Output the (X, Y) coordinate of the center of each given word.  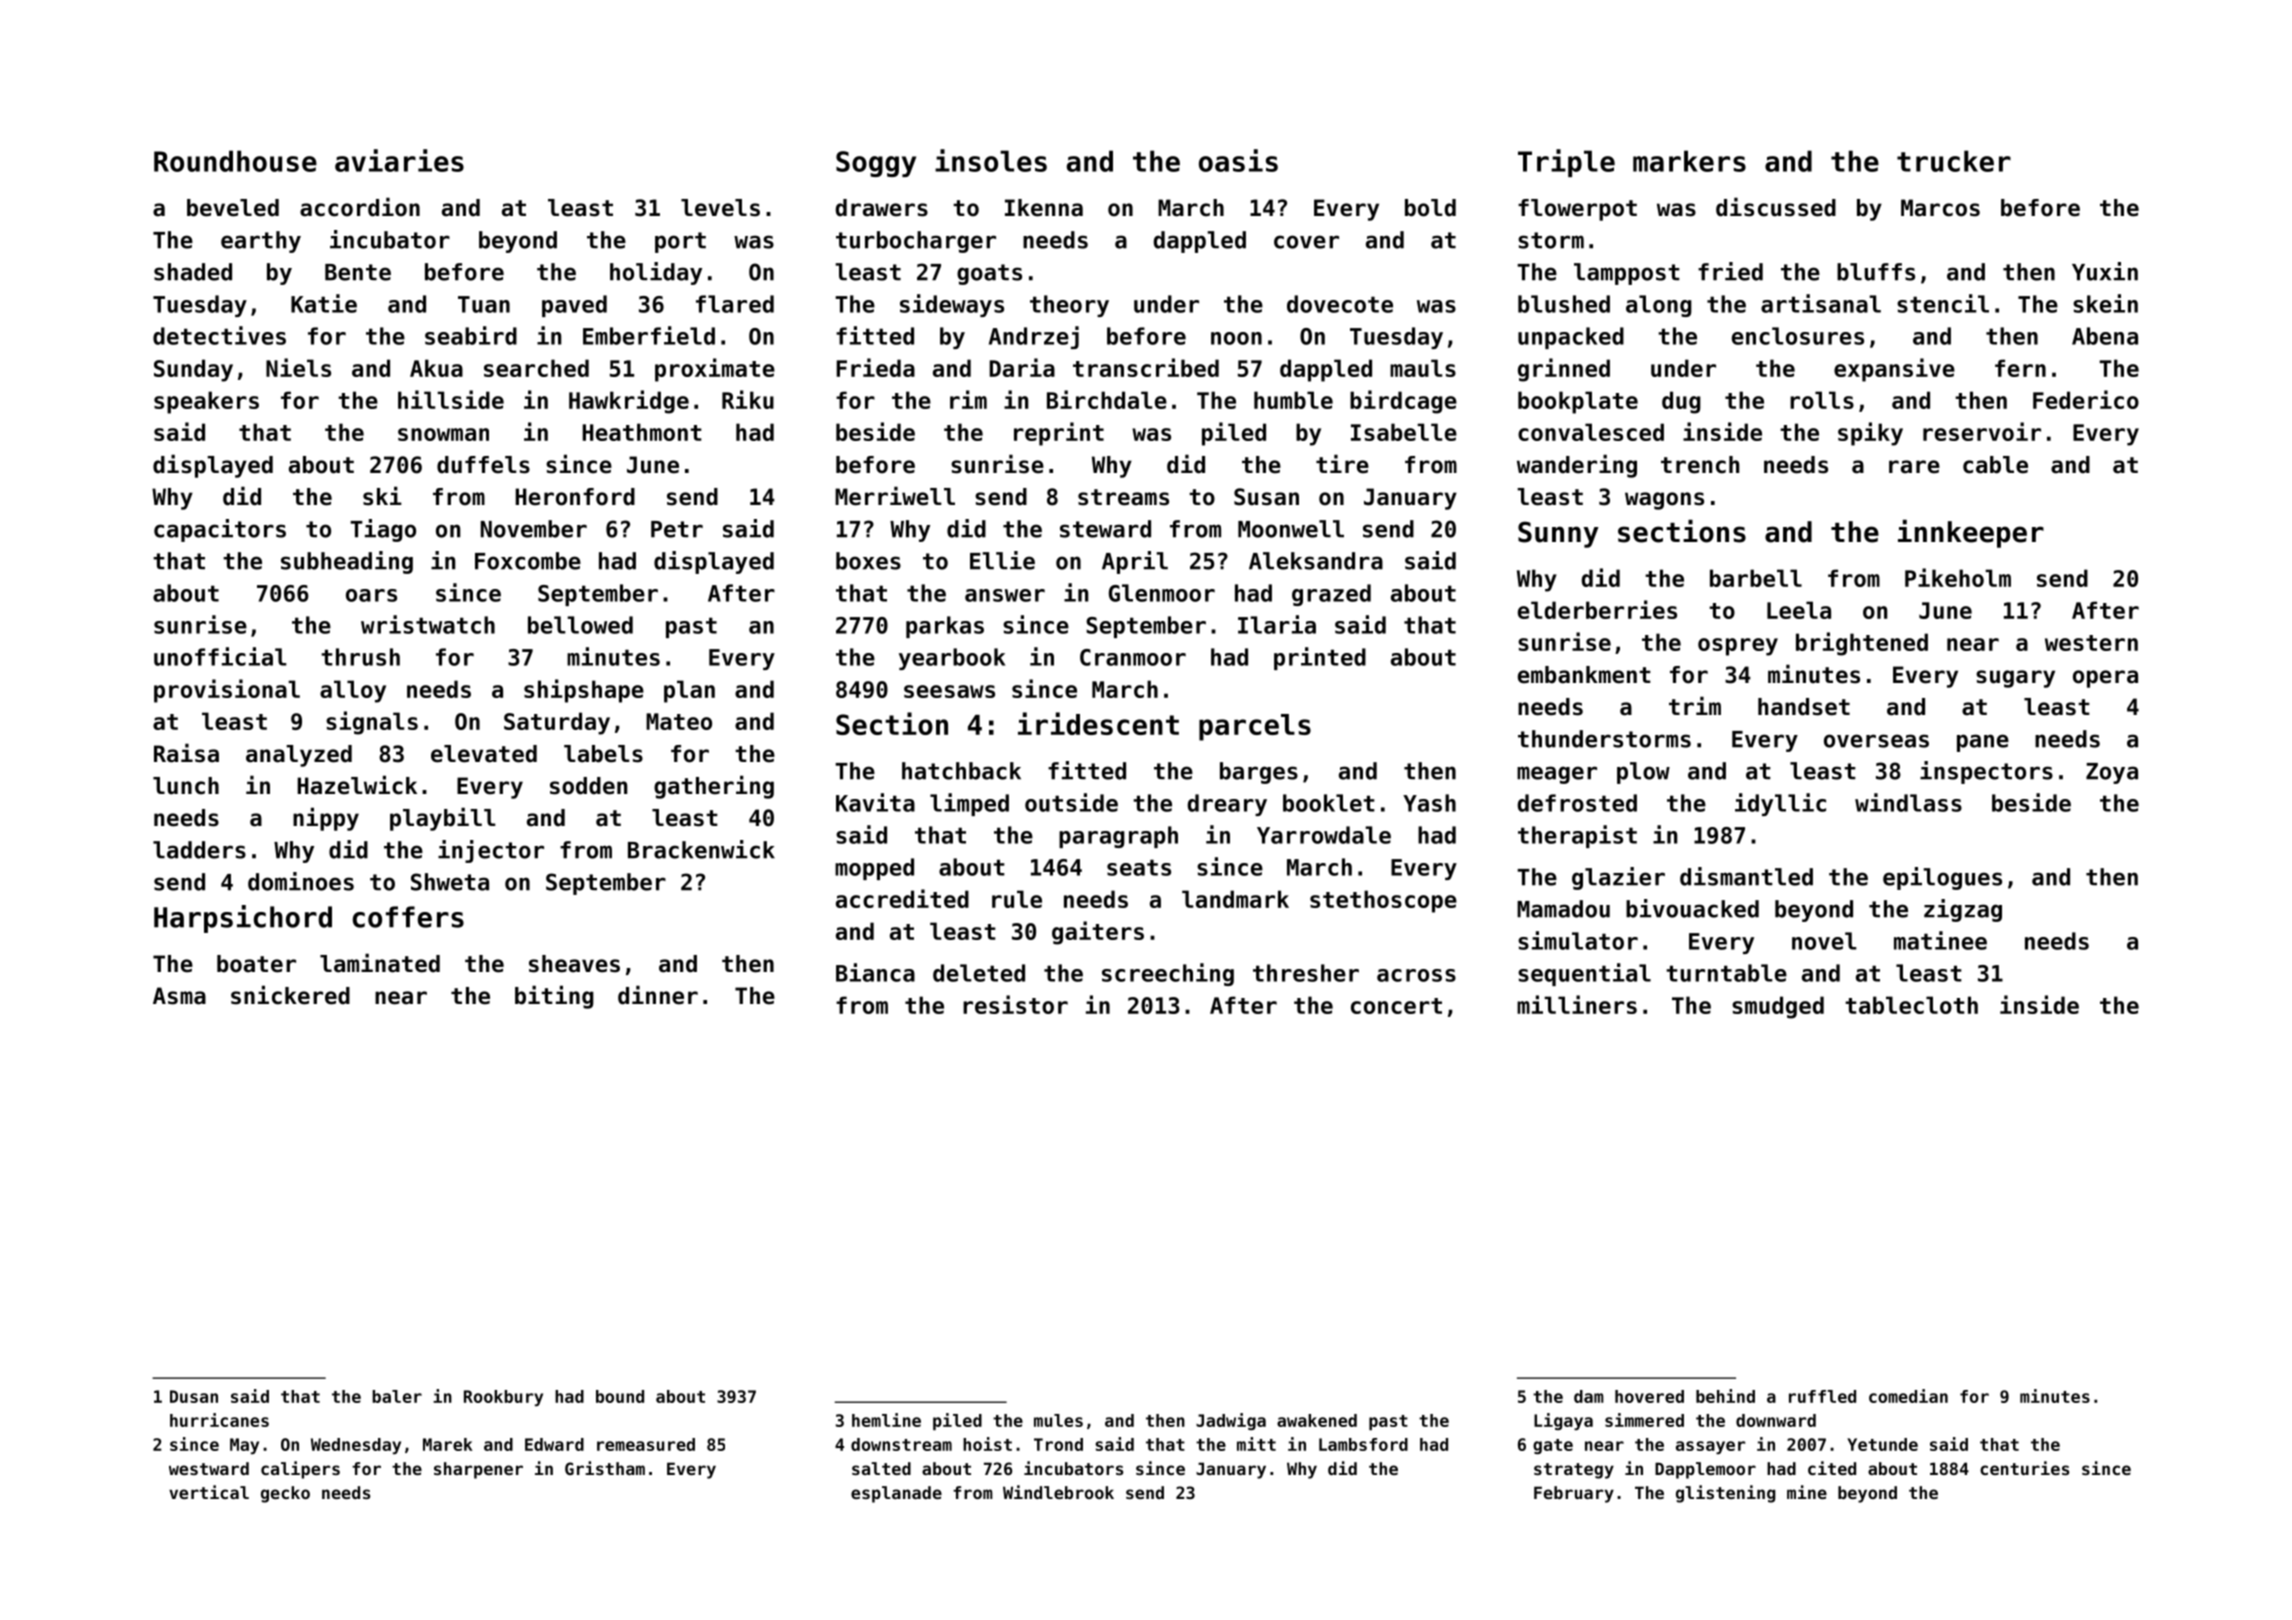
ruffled (1822, 1396)
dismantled (1746, 876)
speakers (206, 402)
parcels (1255, 727)
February (1574, 1494)
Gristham (605, 1468)
